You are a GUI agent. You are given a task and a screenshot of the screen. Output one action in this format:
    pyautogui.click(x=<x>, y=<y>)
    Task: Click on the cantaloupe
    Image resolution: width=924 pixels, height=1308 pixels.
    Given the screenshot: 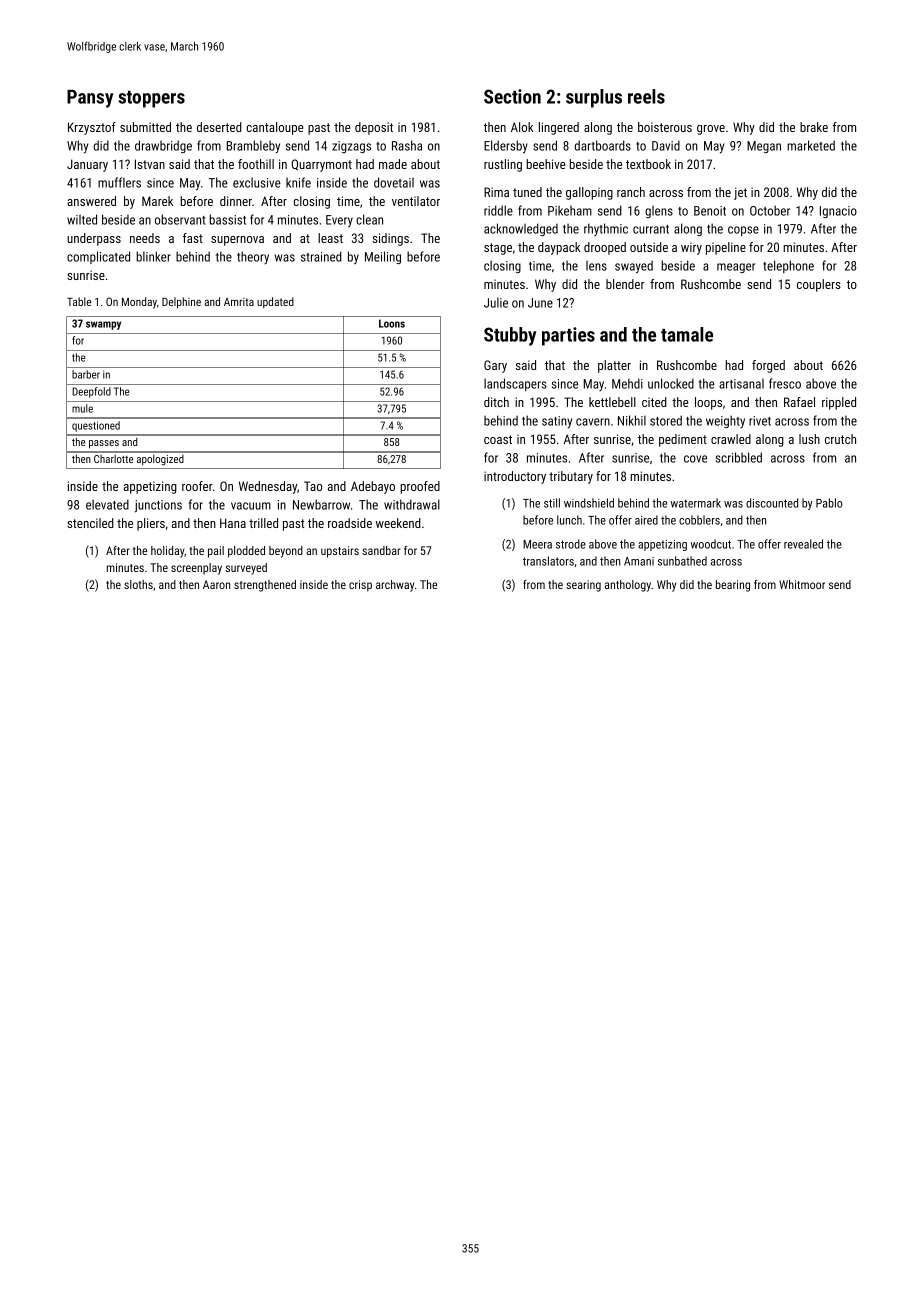 What is the action you would take?
    pyautogui.click(x=275, y=128)
